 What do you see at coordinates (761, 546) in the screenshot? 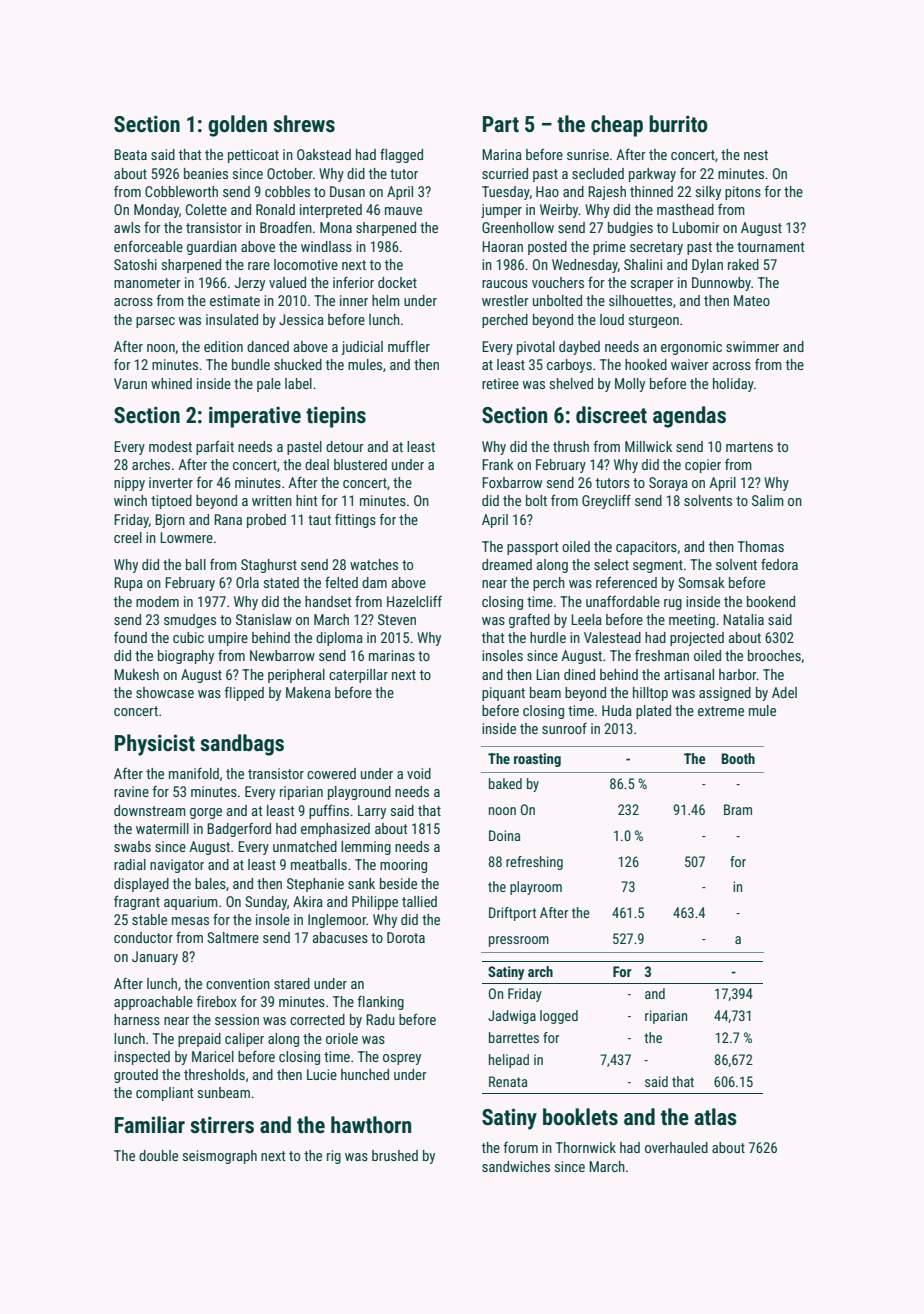
I see `Thomas` at bounding box center [761, 546].
